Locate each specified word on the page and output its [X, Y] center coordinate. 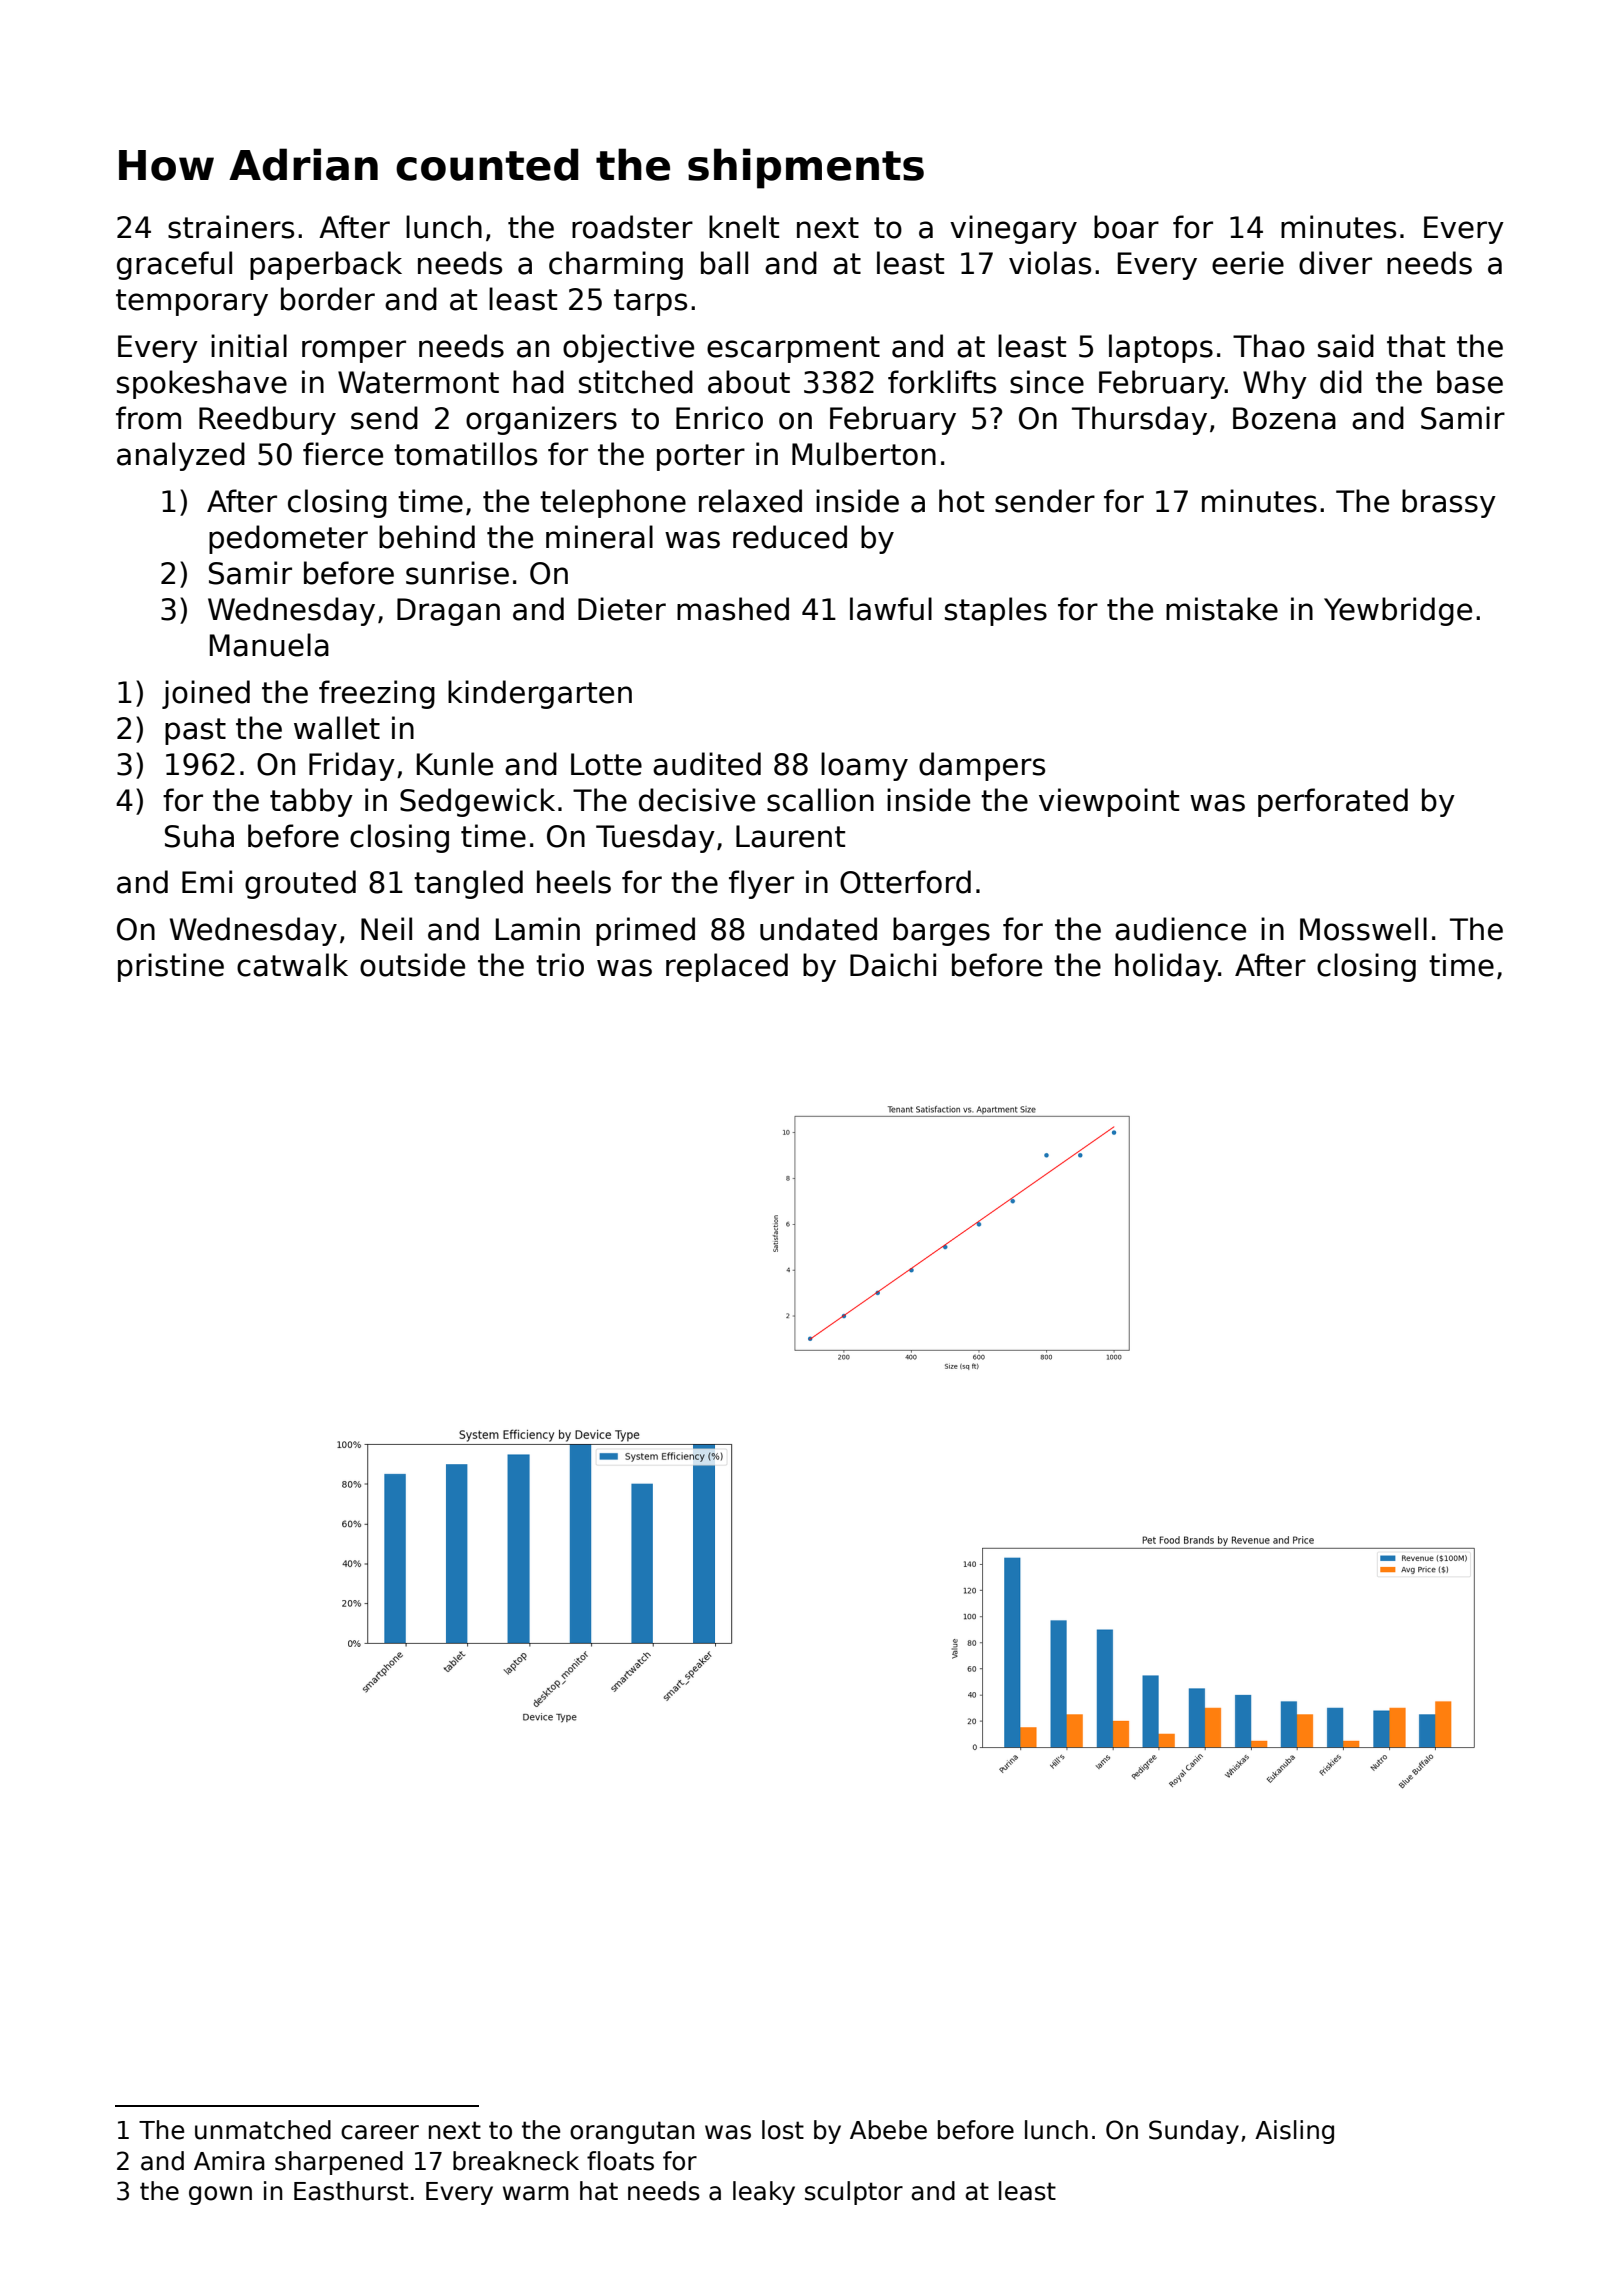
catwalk [292, 965]
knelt [744, 227]
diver [1335, 263]
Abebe [888, 2130]
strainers [231, 227]
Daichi [893, 965]
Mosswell [1363, 929]
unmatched [263, 2130]
